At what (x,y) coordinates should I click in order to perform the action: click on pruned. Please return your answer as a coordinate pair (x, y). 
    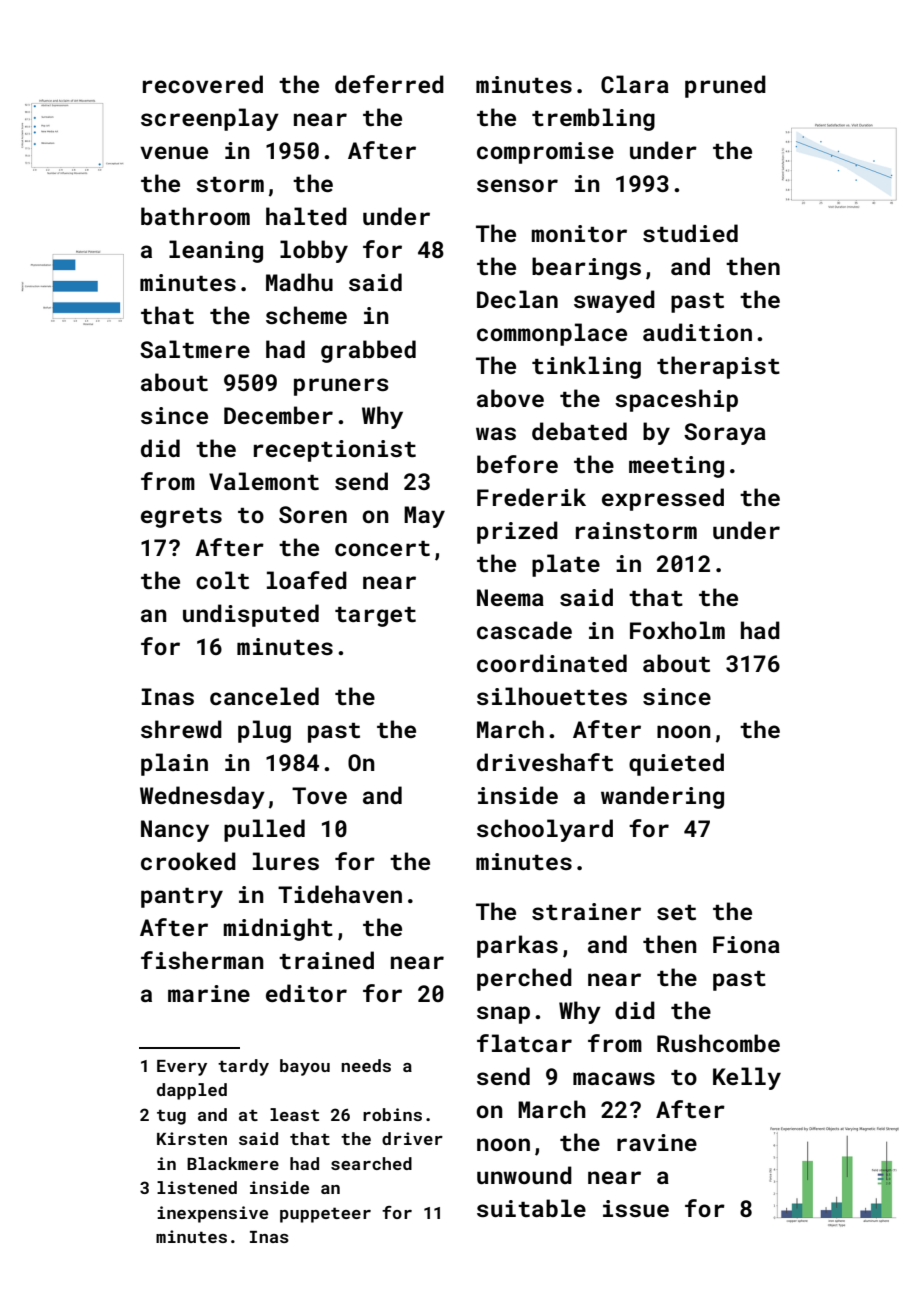
    Looking at the image, I should click on (725, 86).
